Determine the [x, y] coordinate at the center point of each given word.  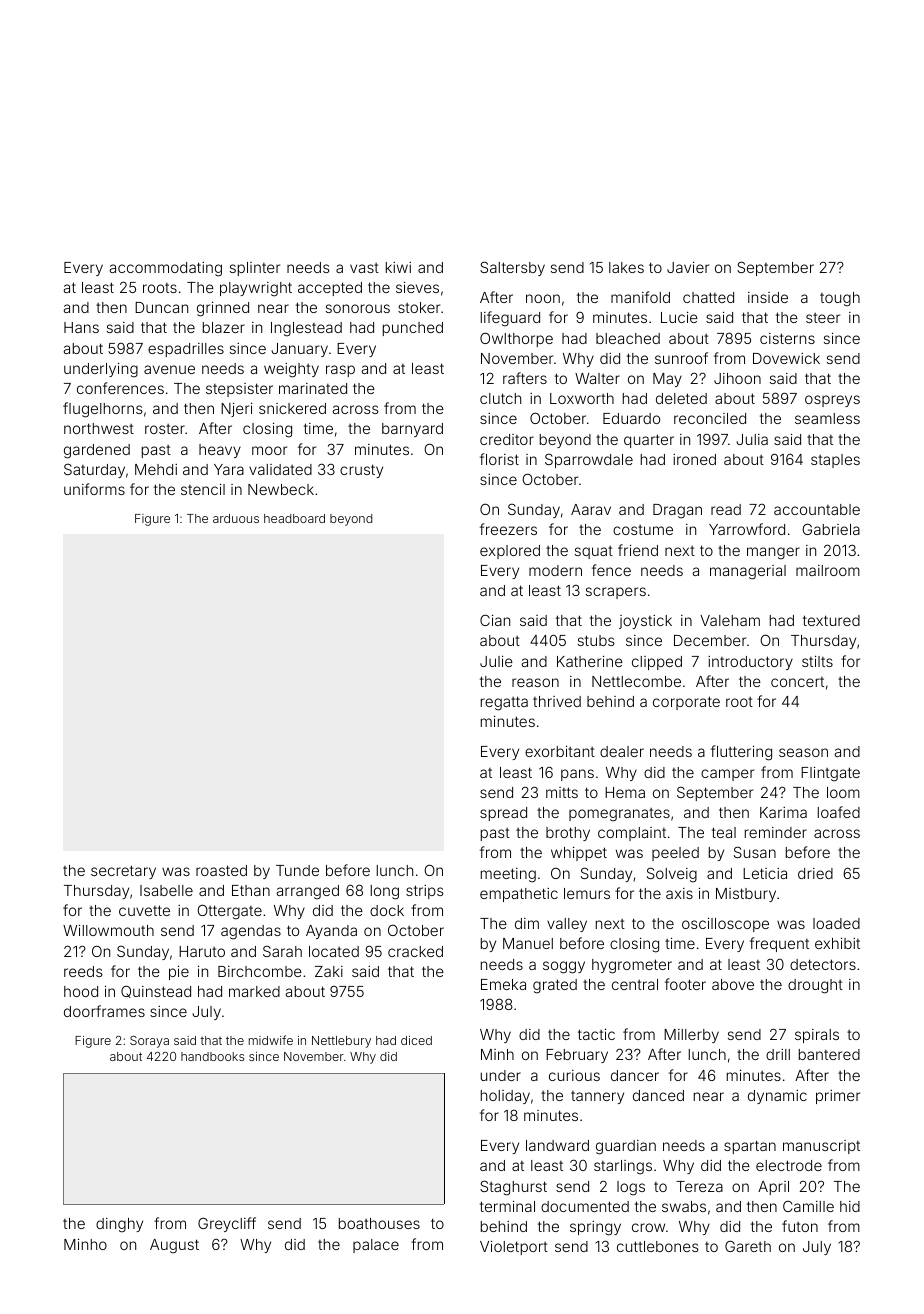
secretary [123, 872]
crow [648, 1227]
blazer [224, 327]
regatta [504, 703]
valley [567, 925]
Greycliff [227, 1224]
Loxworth [582, 398]
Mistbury [746, 895]
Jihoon [737, 378]
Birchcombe [260, 971]
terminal [507, 1206]
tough [840, 299]
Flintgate [830, 774]
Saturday [94, 470]
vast [364, 268]
